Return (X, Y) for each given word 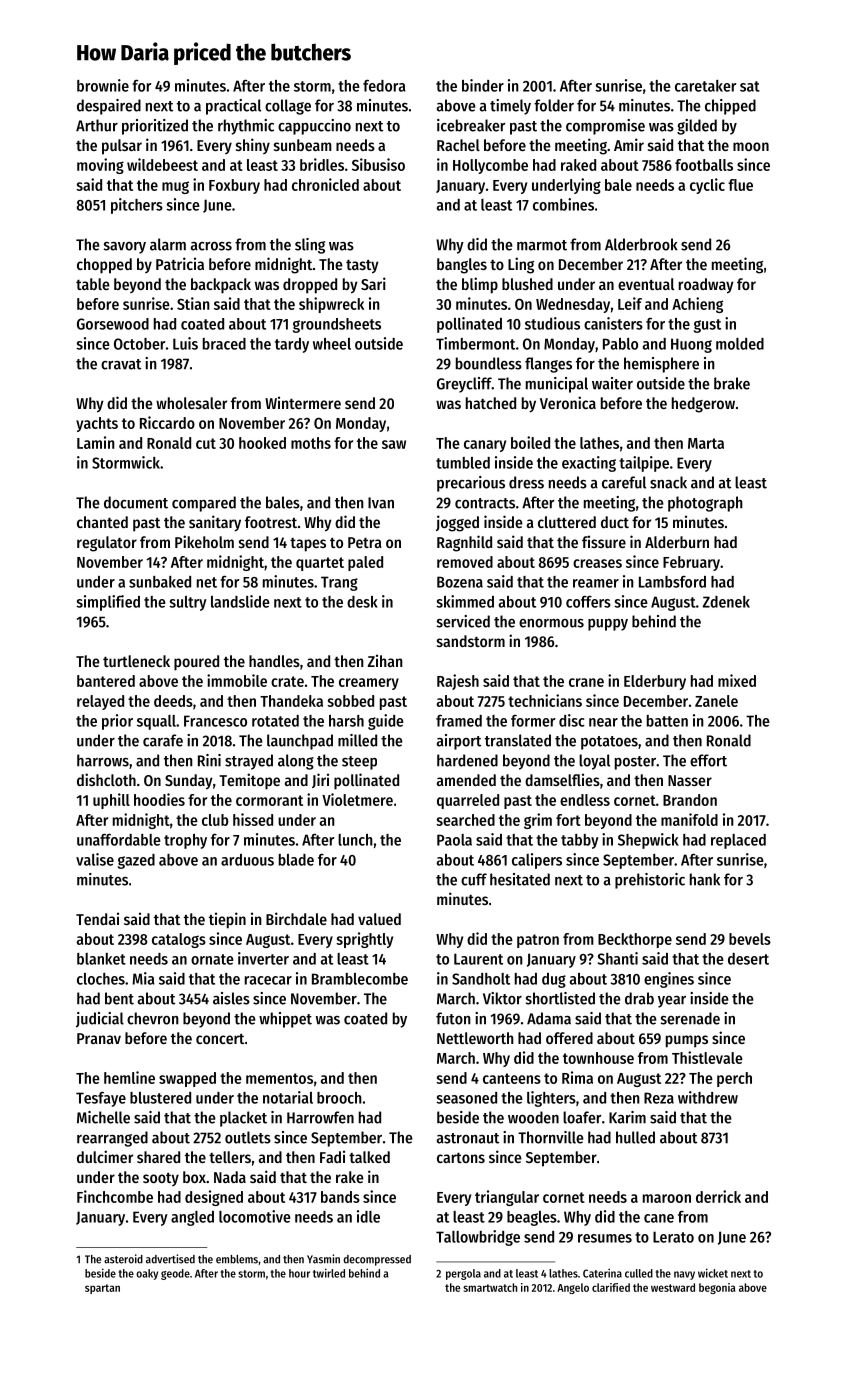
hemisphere (661, 365)
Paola (454, 840)
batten (667, 721)
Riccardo (167, 422)
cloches (101, 979)
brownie (103, 85)
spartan (102, 1289)
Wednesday (573, 305)
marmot (542, 245)
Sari (373, 283)
